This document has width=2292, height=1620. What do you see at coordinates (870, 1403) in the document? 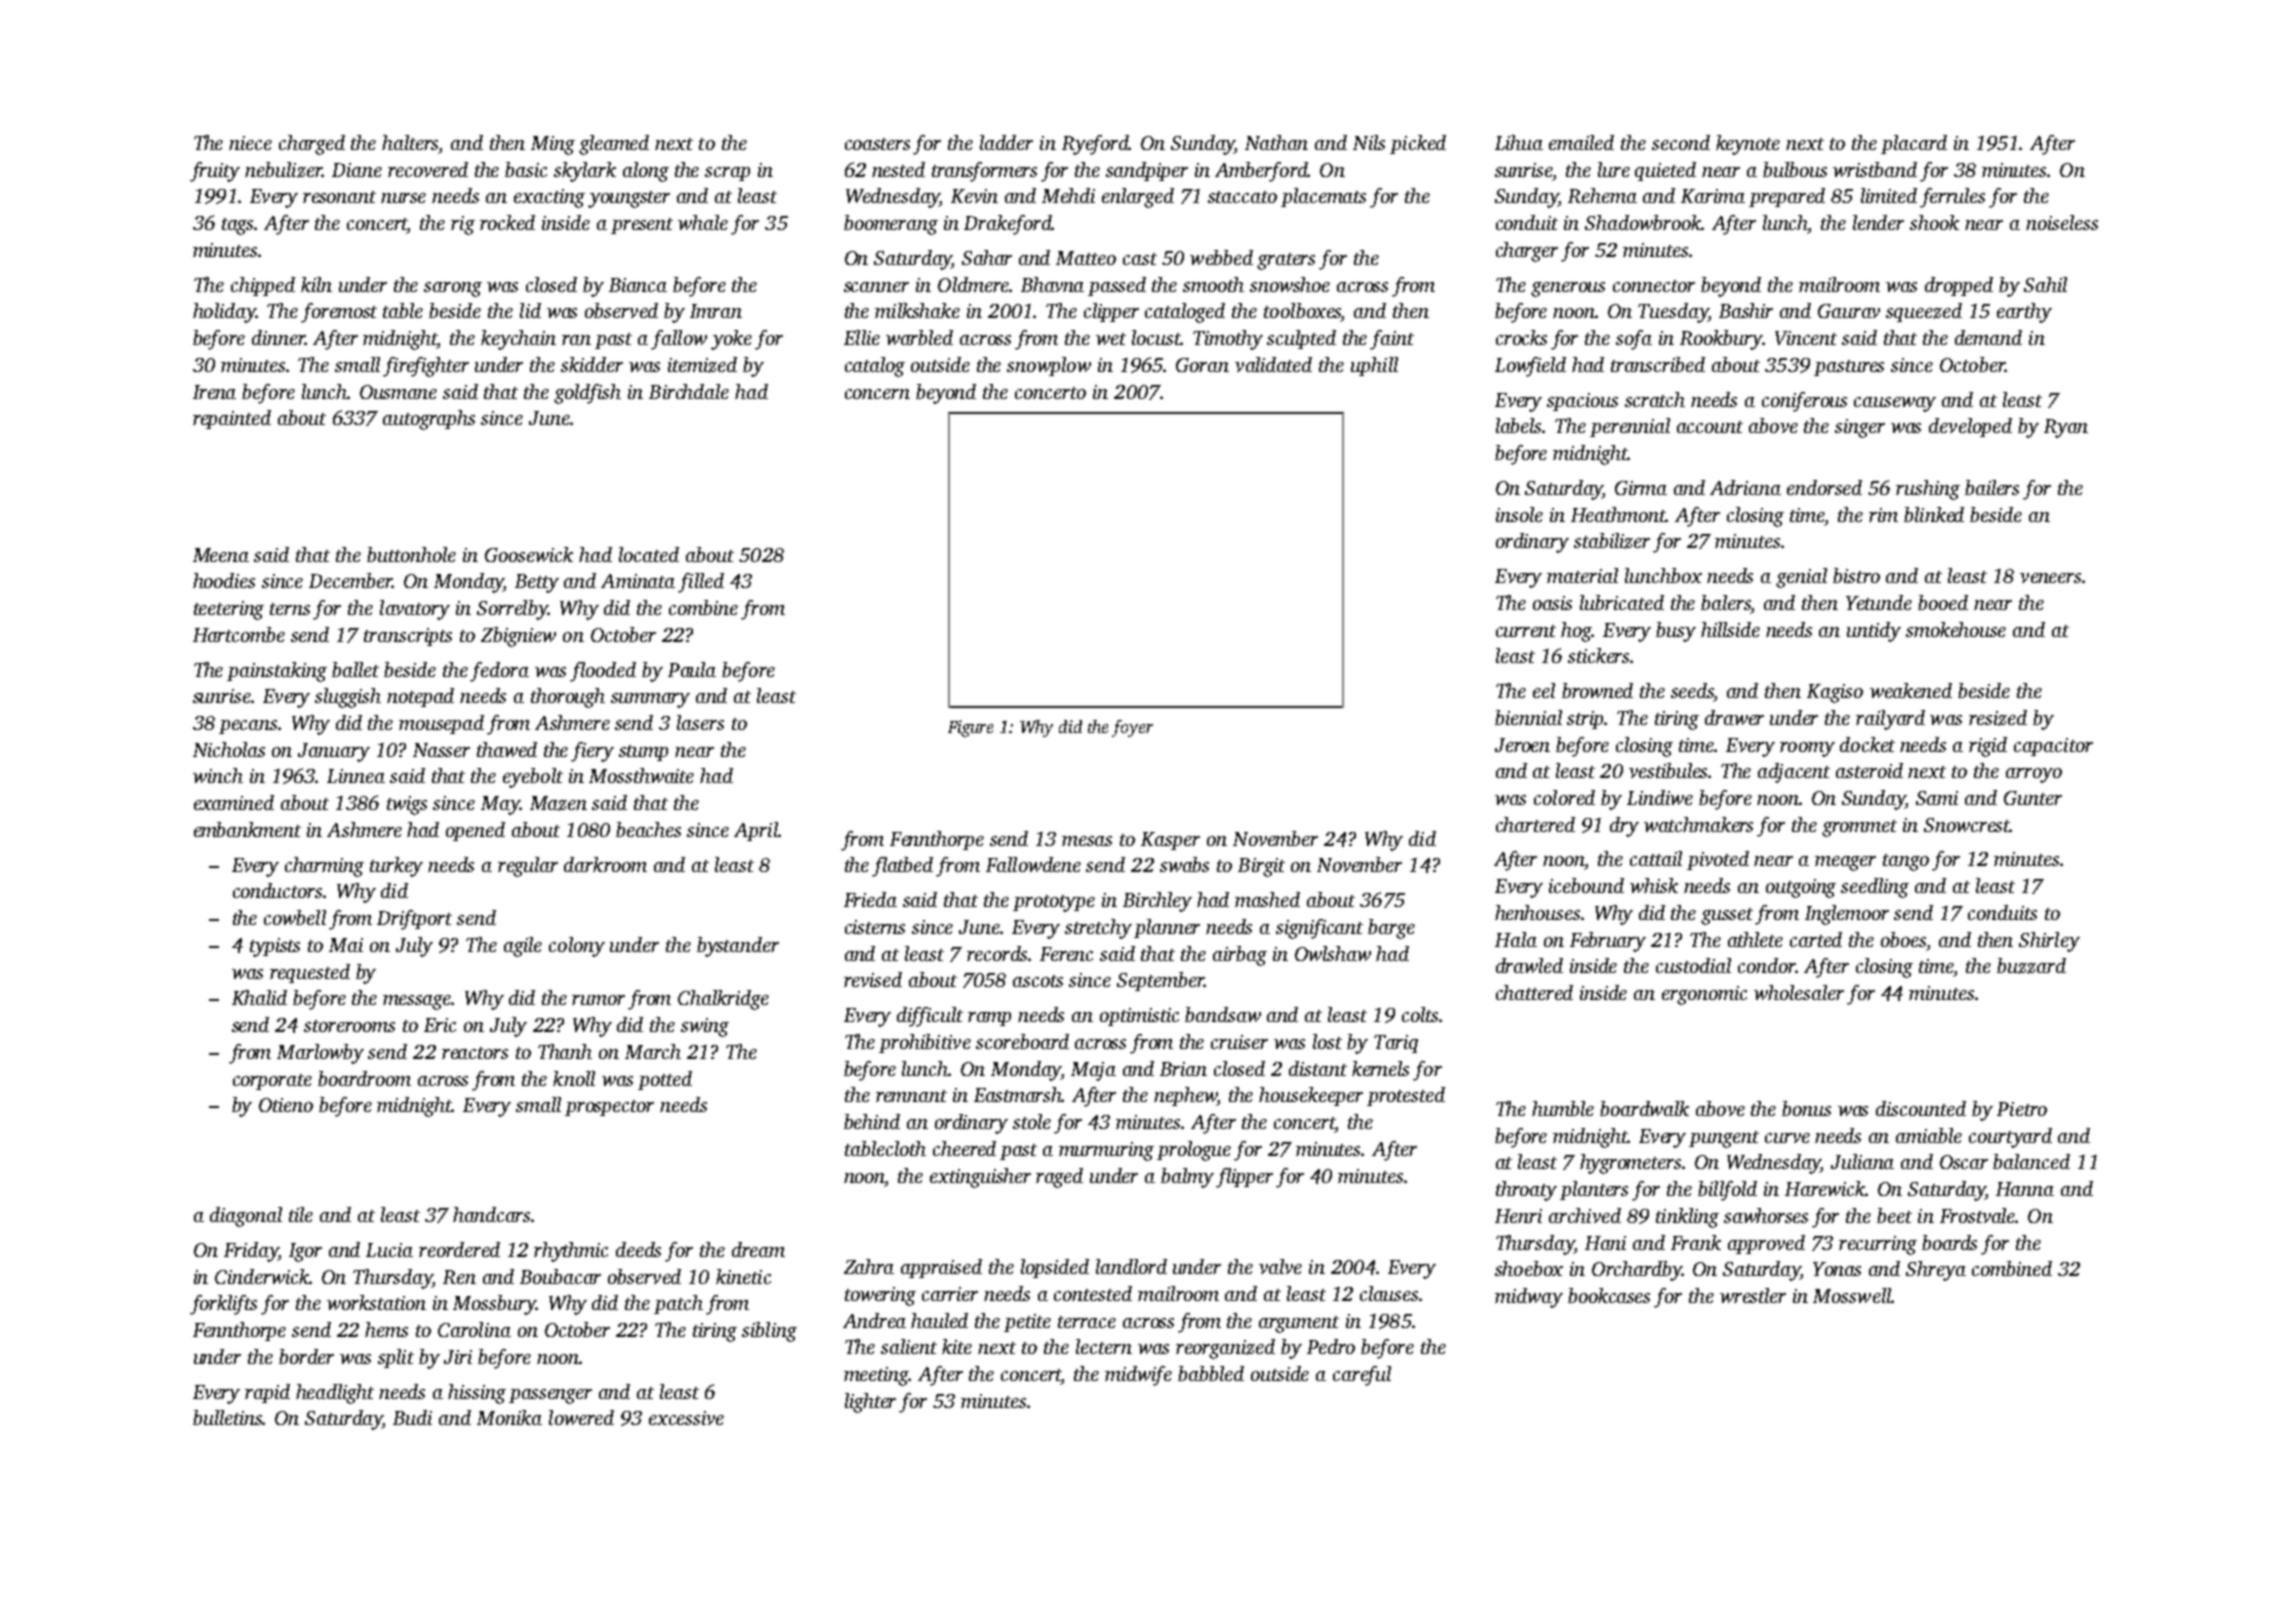
I see `lighter` at bounding box center [870, 1403].
